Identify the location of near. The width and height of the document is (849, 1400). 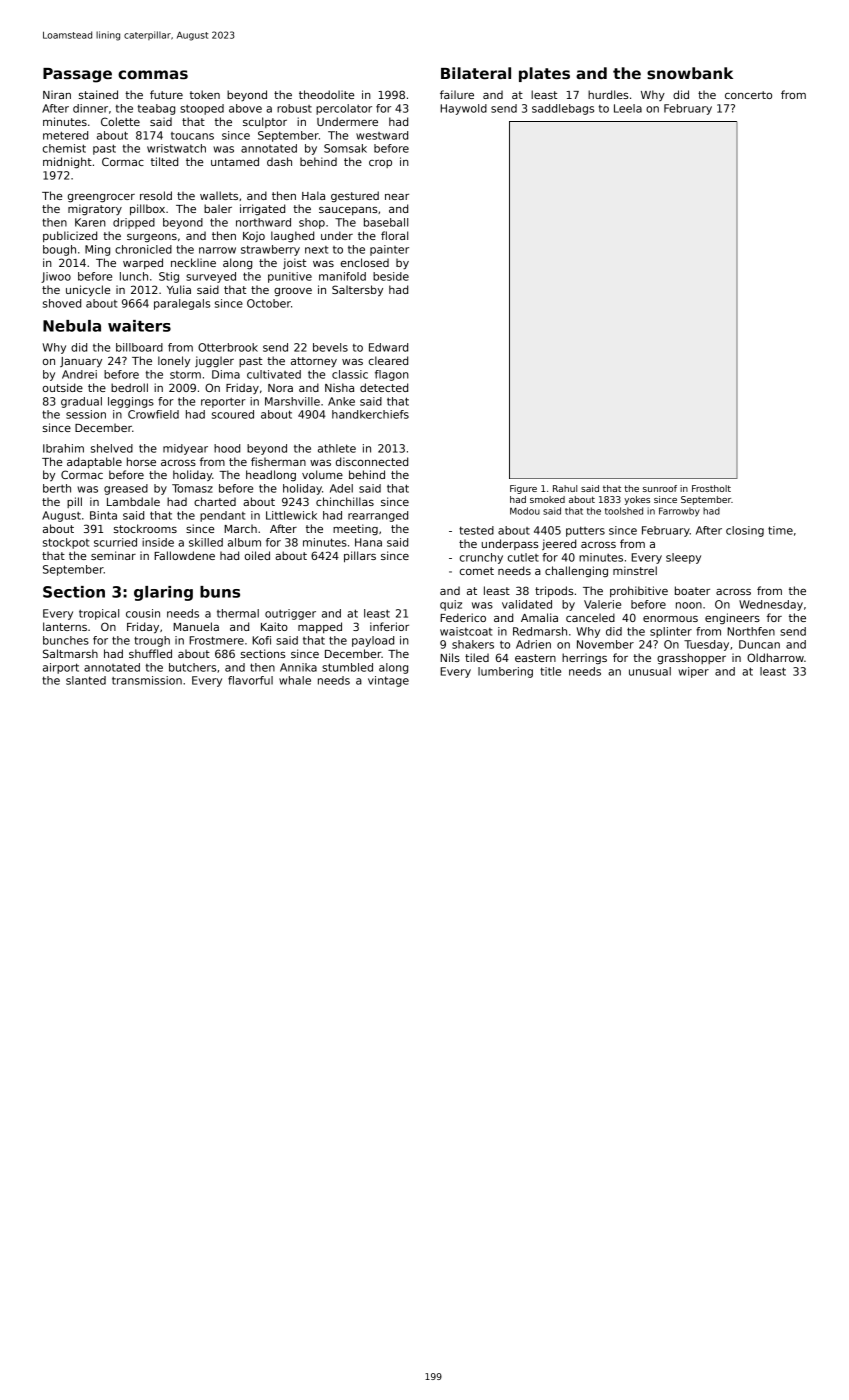
(397, 197).
